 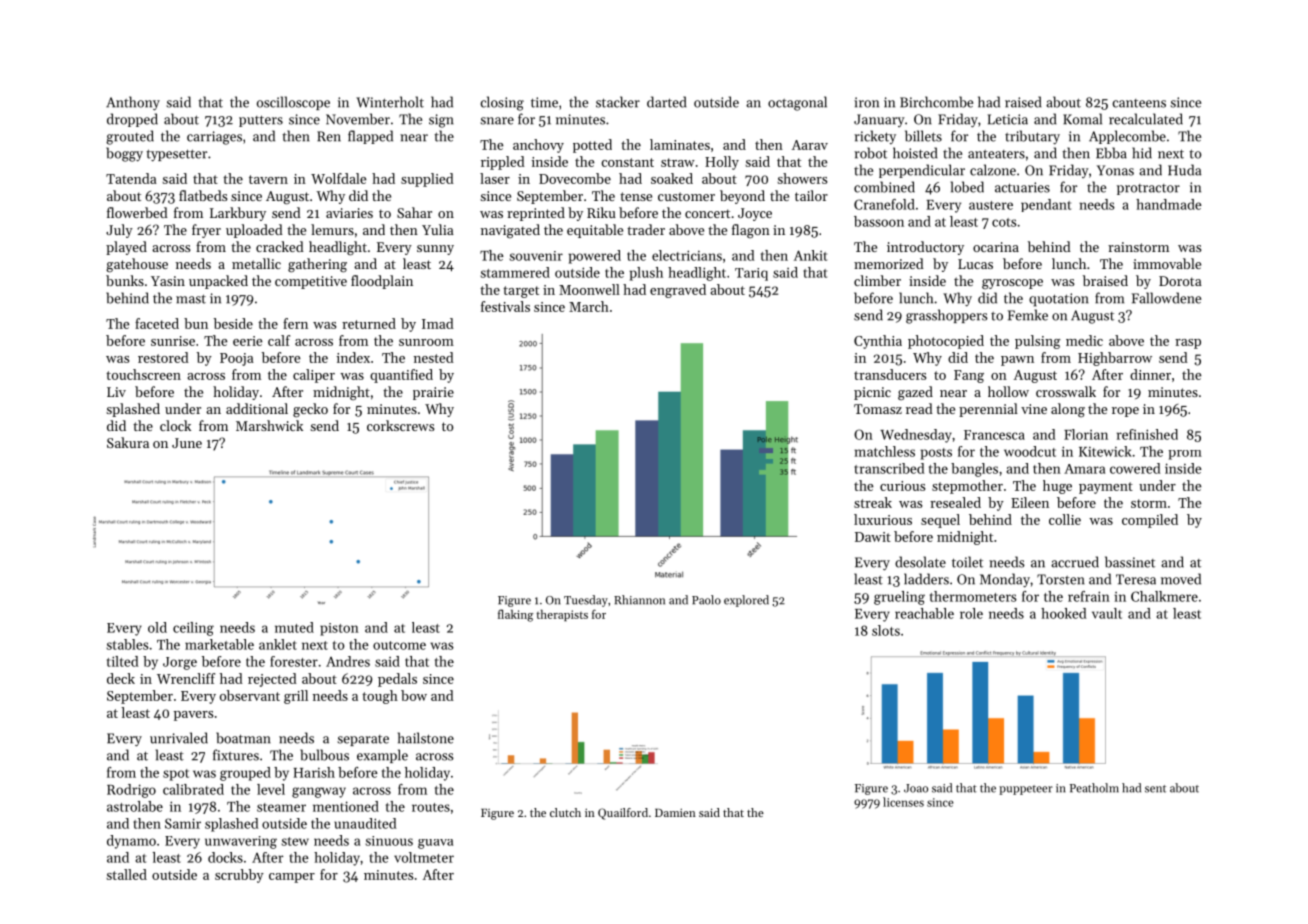 What do you see at coordinates (936, 102) in the image?
I see `Birchcombe` at bounding box center [936, 102].
